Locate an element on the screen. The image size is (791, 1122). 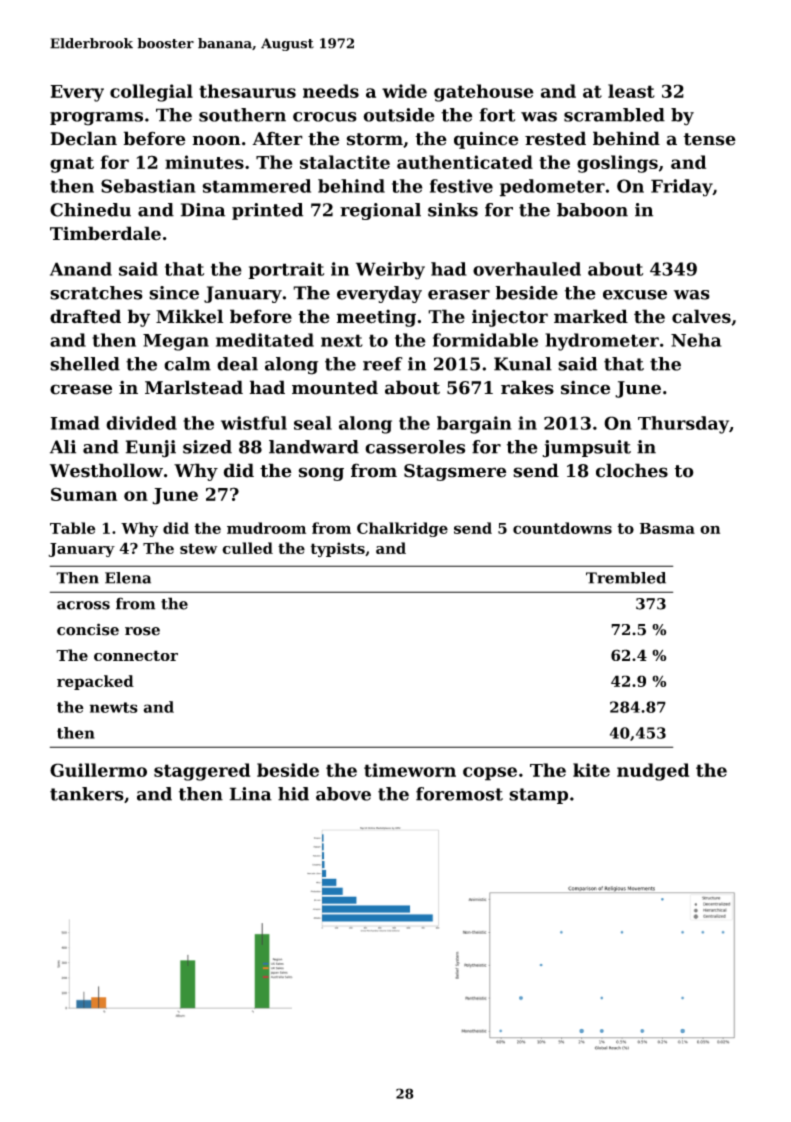
overhauled is located at coordinates (527, 269).
